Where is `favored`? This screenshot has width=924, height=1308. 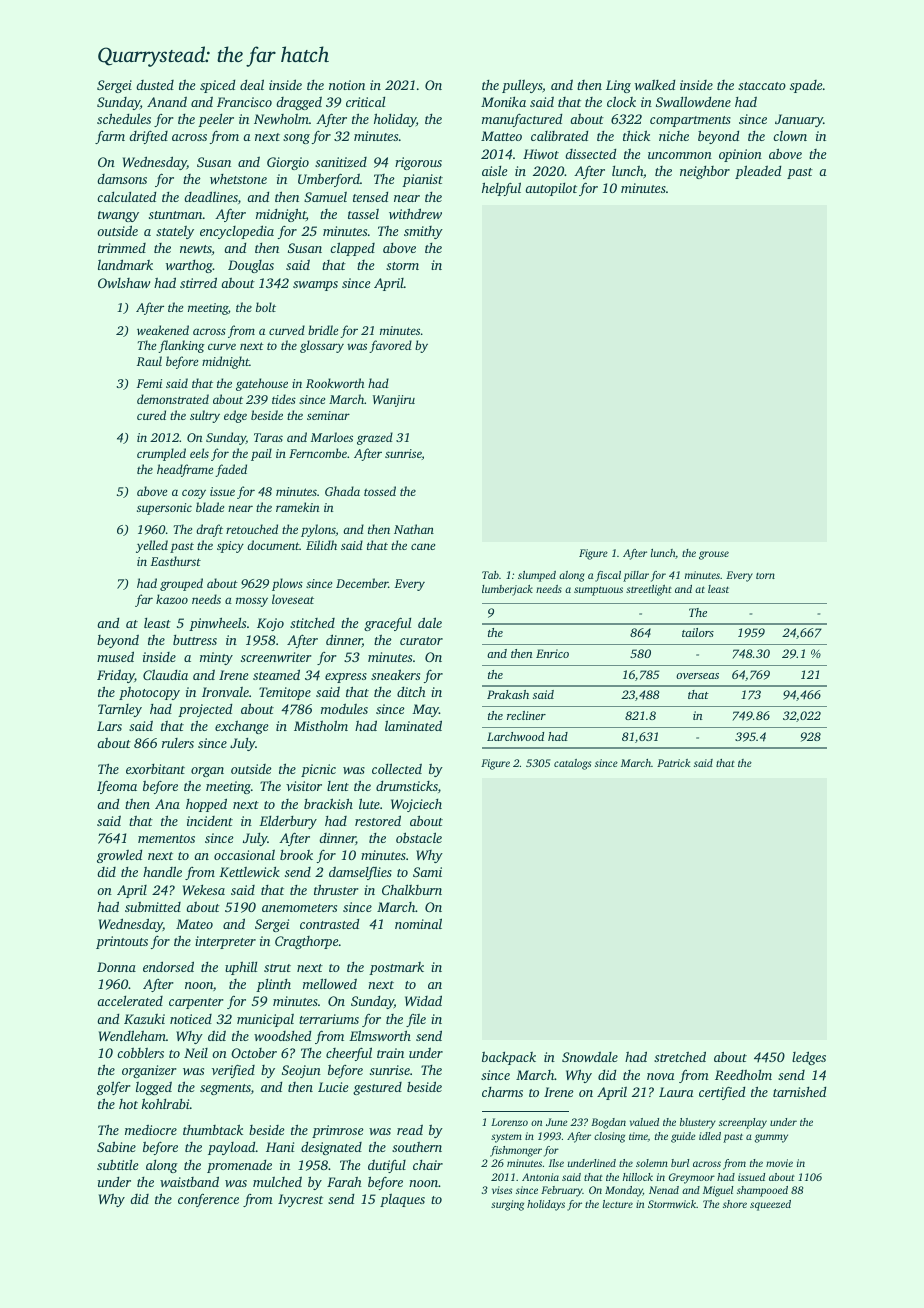 favored is located at coordinates (390, 346).
